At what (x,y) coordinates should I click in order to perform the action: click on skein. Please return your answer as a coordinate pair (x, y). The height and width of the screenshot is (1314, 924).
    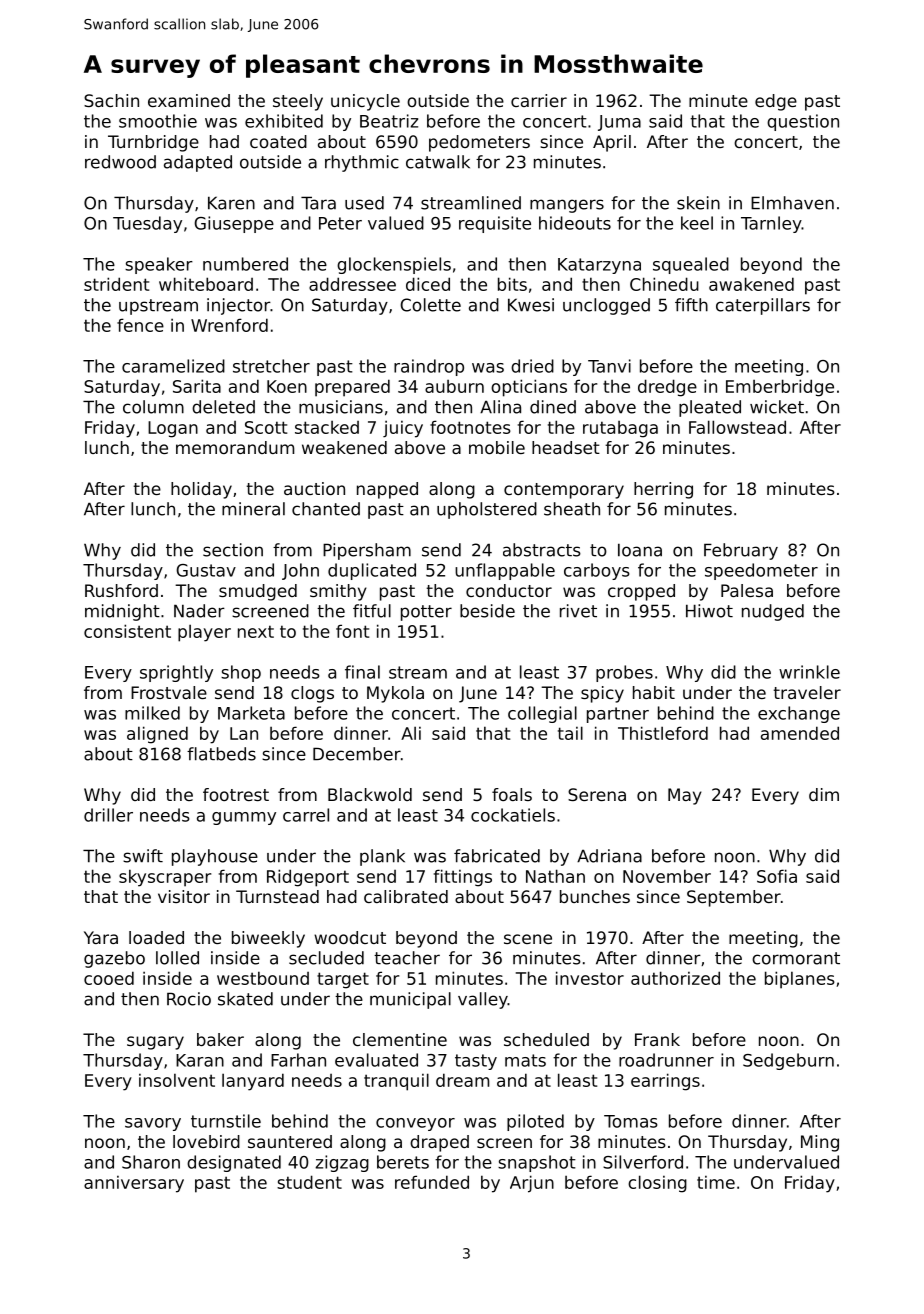
    Looking at the image, I should click on (698, 203).
